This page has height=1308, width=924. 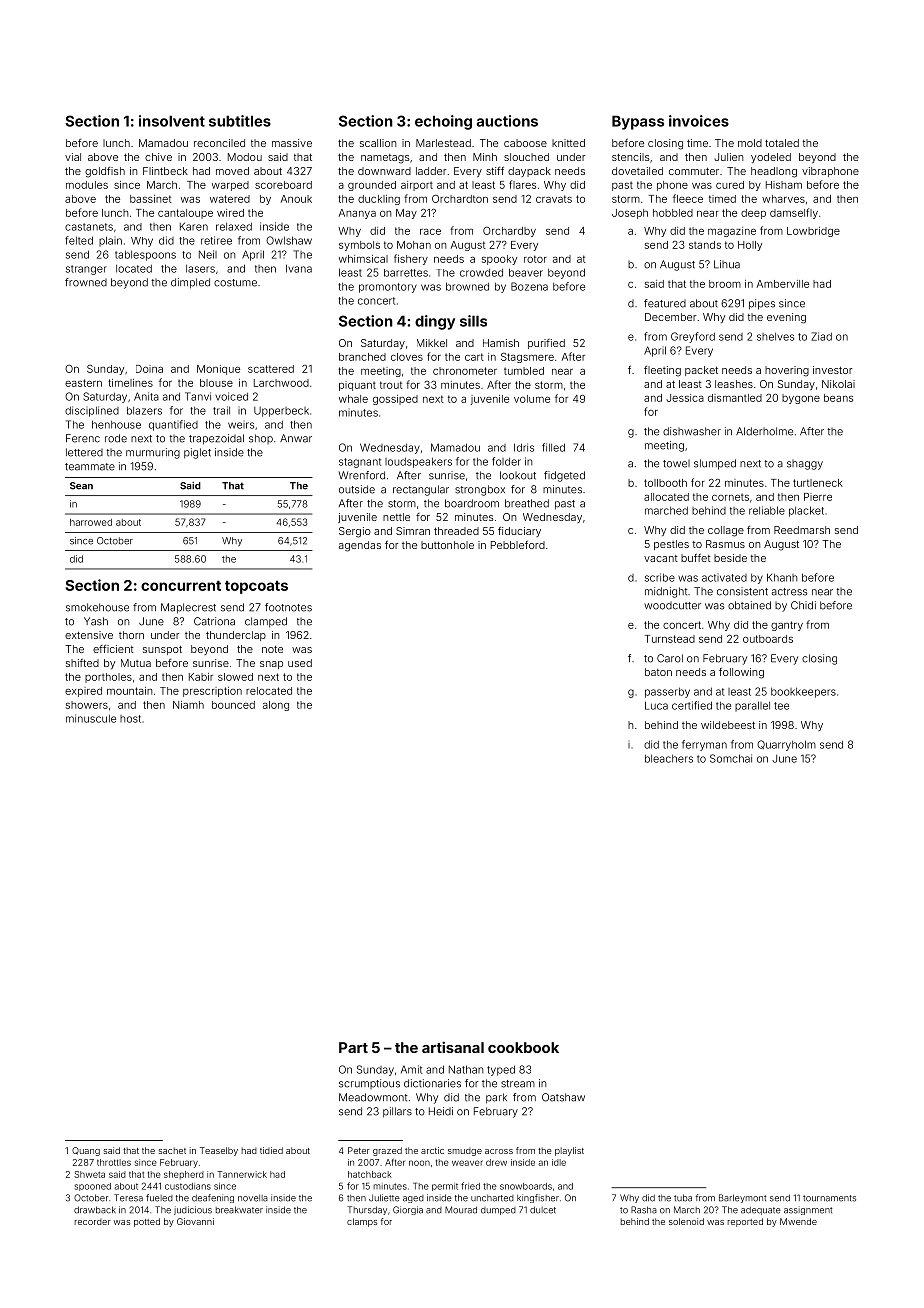 I want to click on Alderholme, so click(x=764, y=431).
